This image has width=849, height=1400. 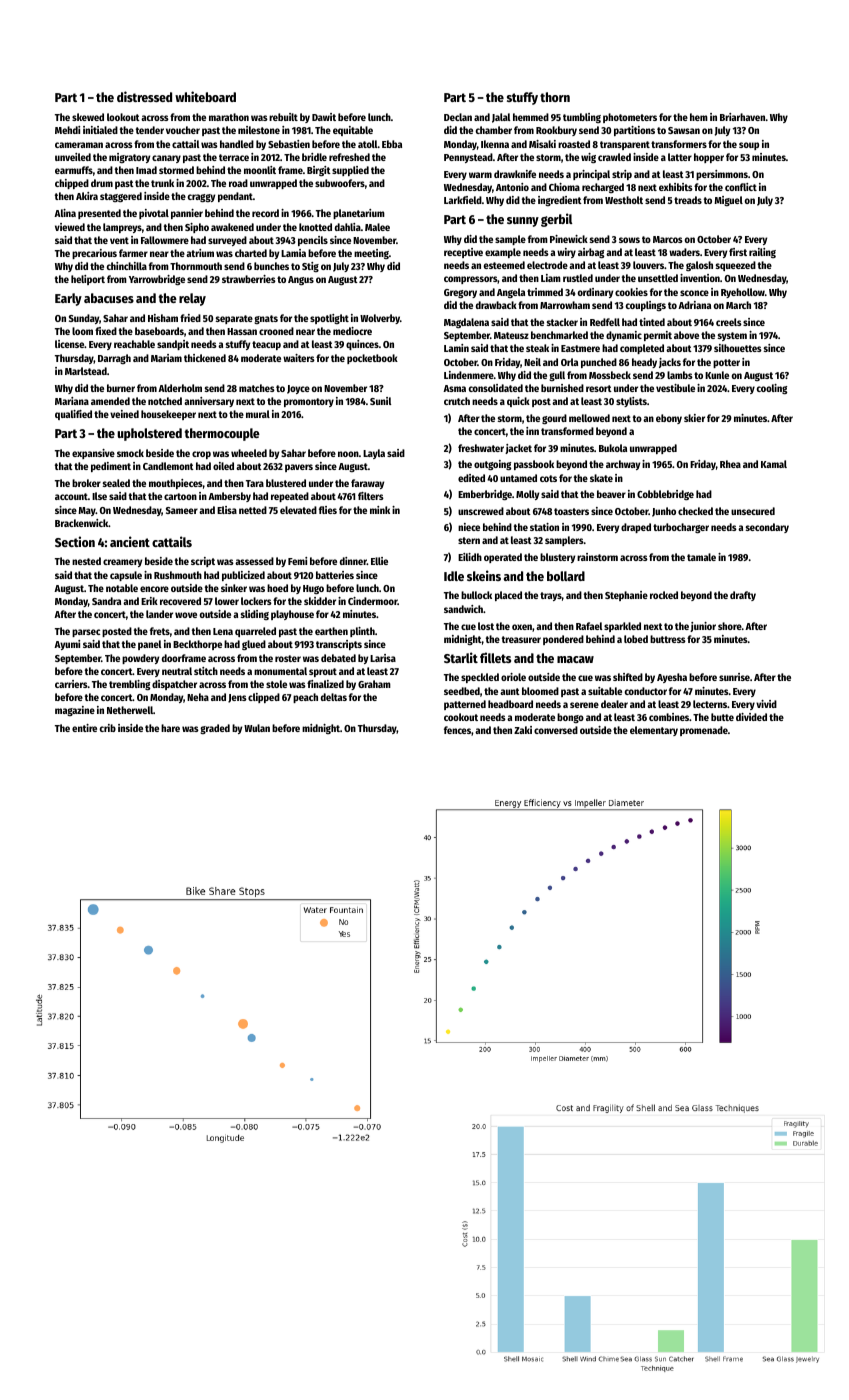 I want to click on license, so click(x=70, y=344).
